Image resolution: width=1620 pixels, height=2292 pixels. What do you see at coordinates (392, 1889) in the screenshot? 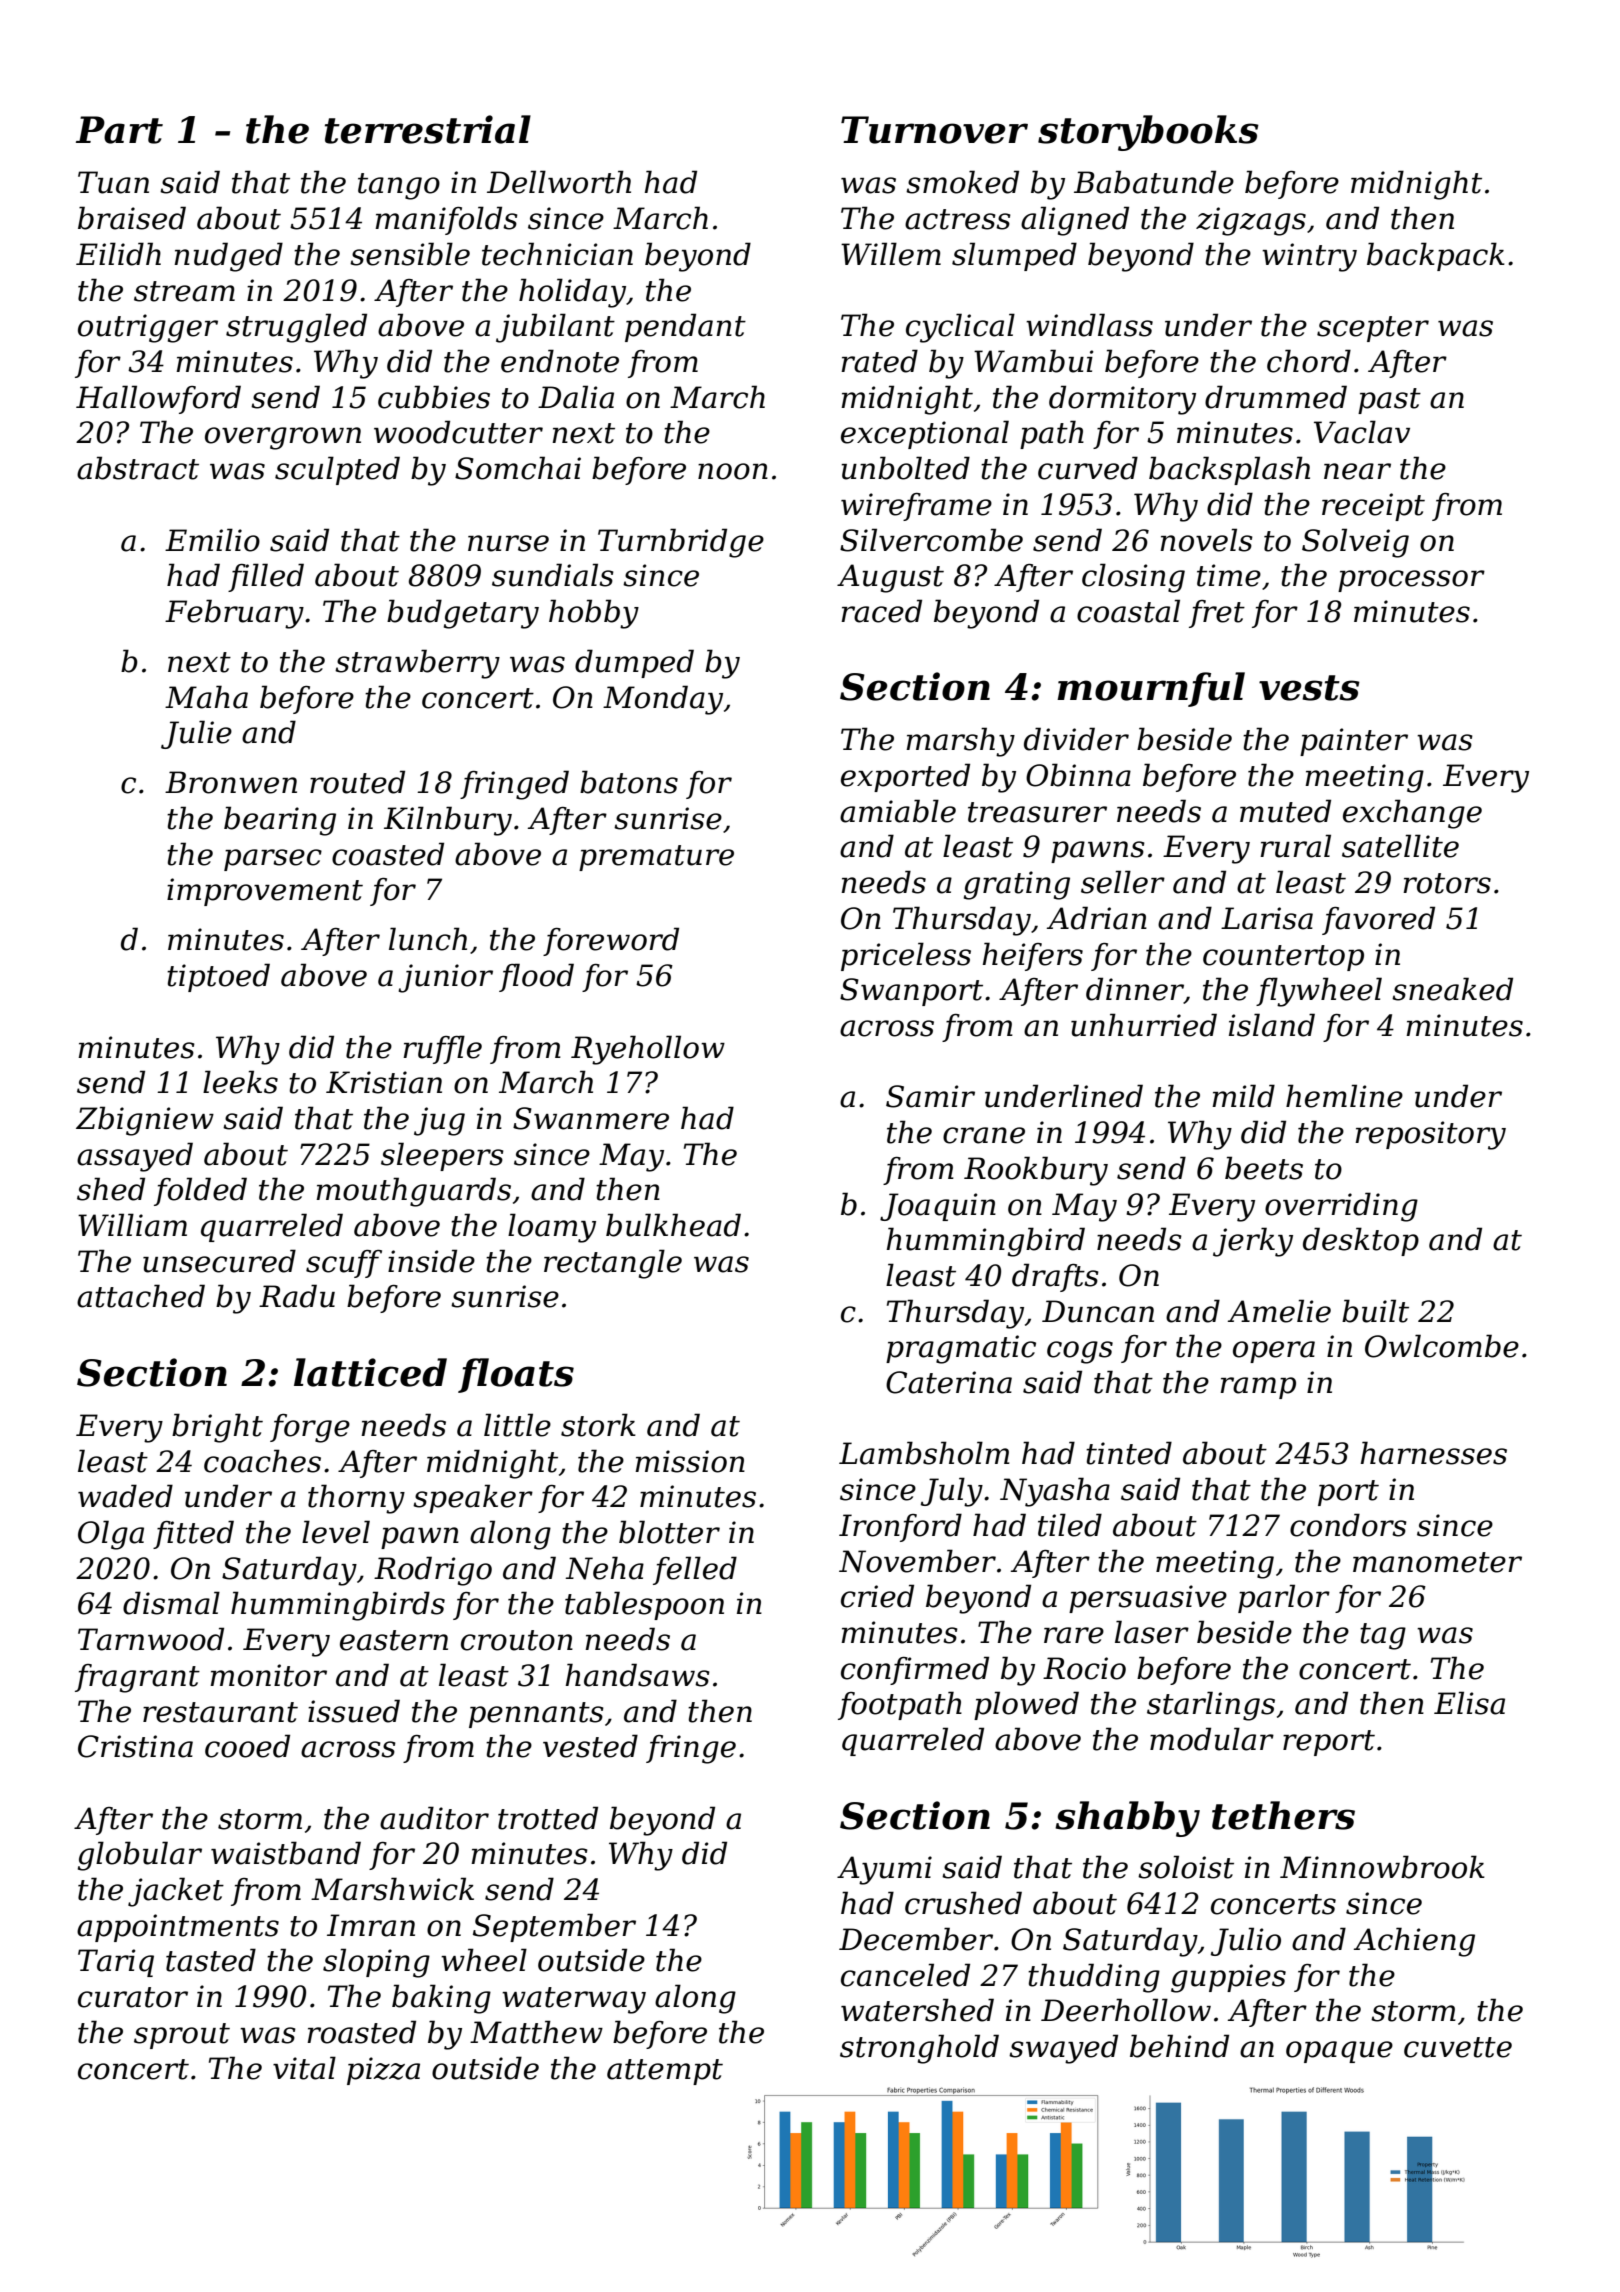
I see `Marshwick` at bounding box center [392, 1889].
